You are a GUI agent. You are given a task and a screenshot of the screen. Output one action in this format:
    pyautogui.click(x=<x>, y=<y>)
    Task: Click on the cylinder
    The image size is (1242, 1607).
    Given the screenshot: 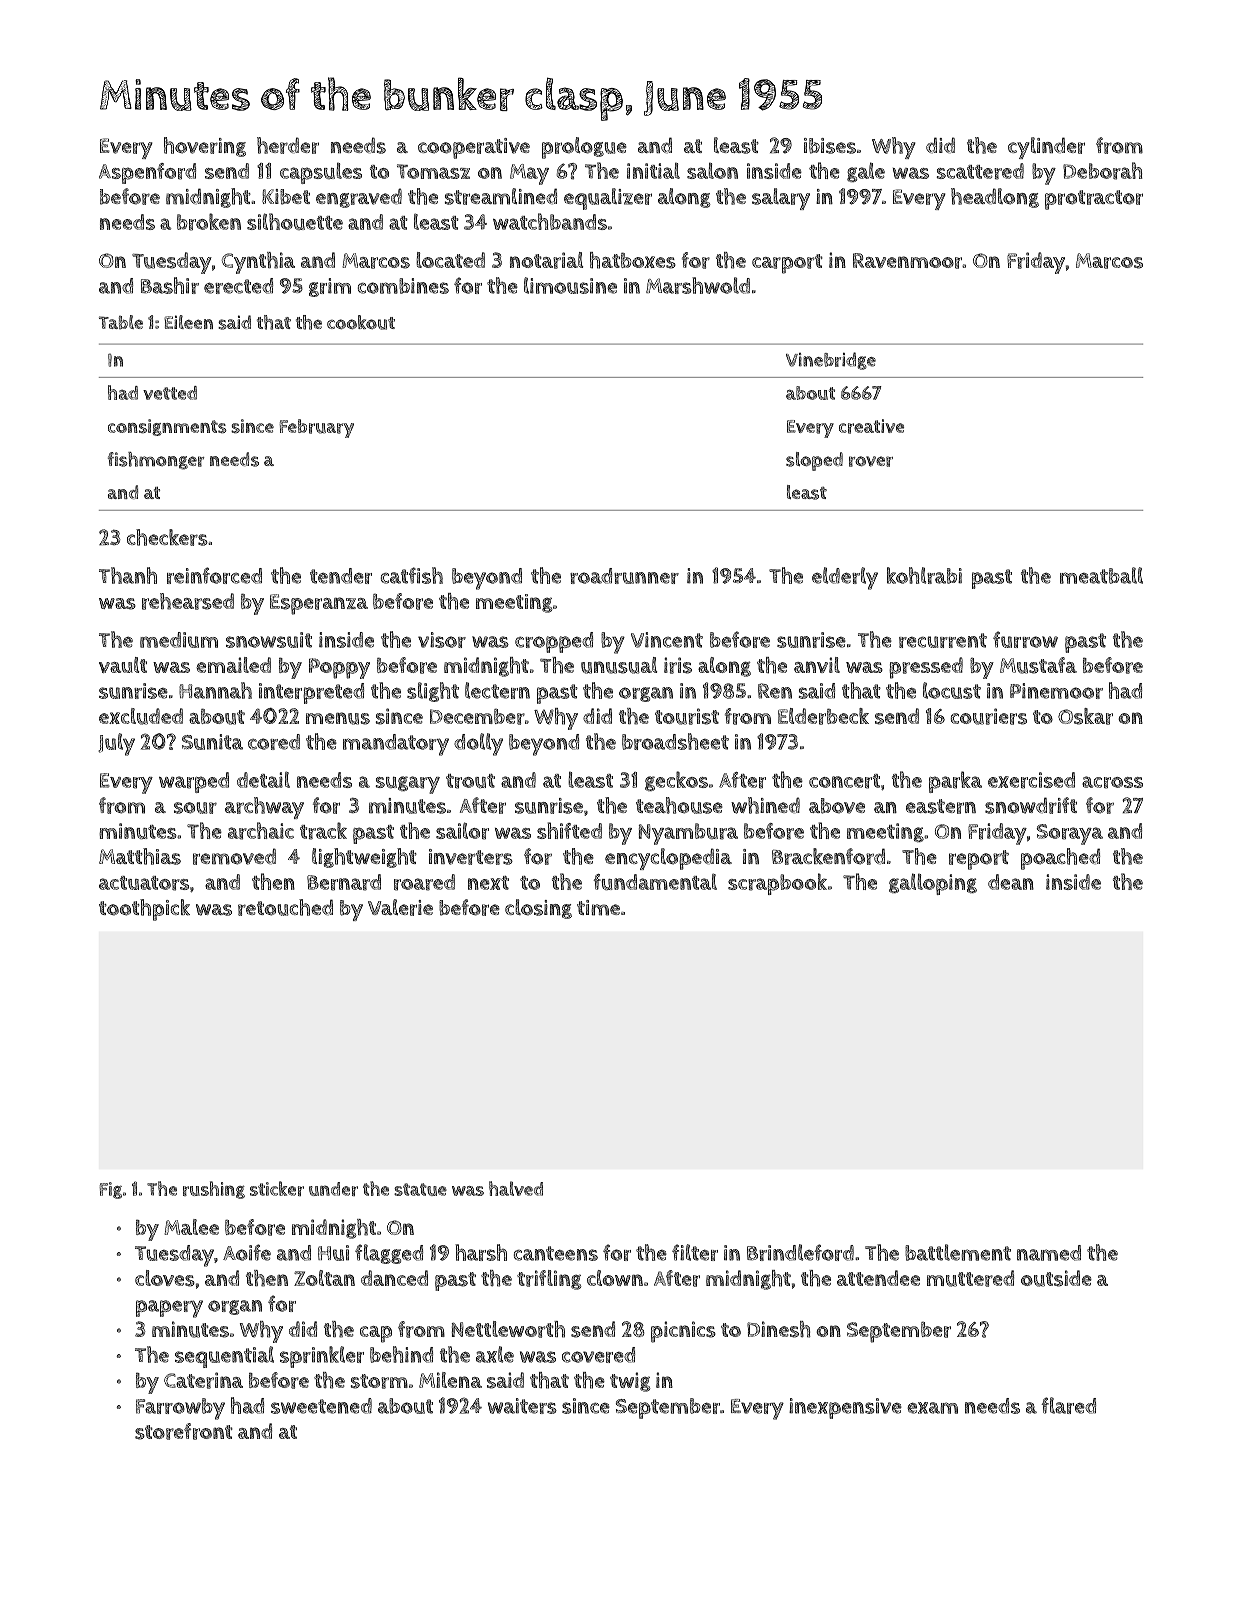 What is the action you would take?
    pyautogui.click(x=1046, y=148)
